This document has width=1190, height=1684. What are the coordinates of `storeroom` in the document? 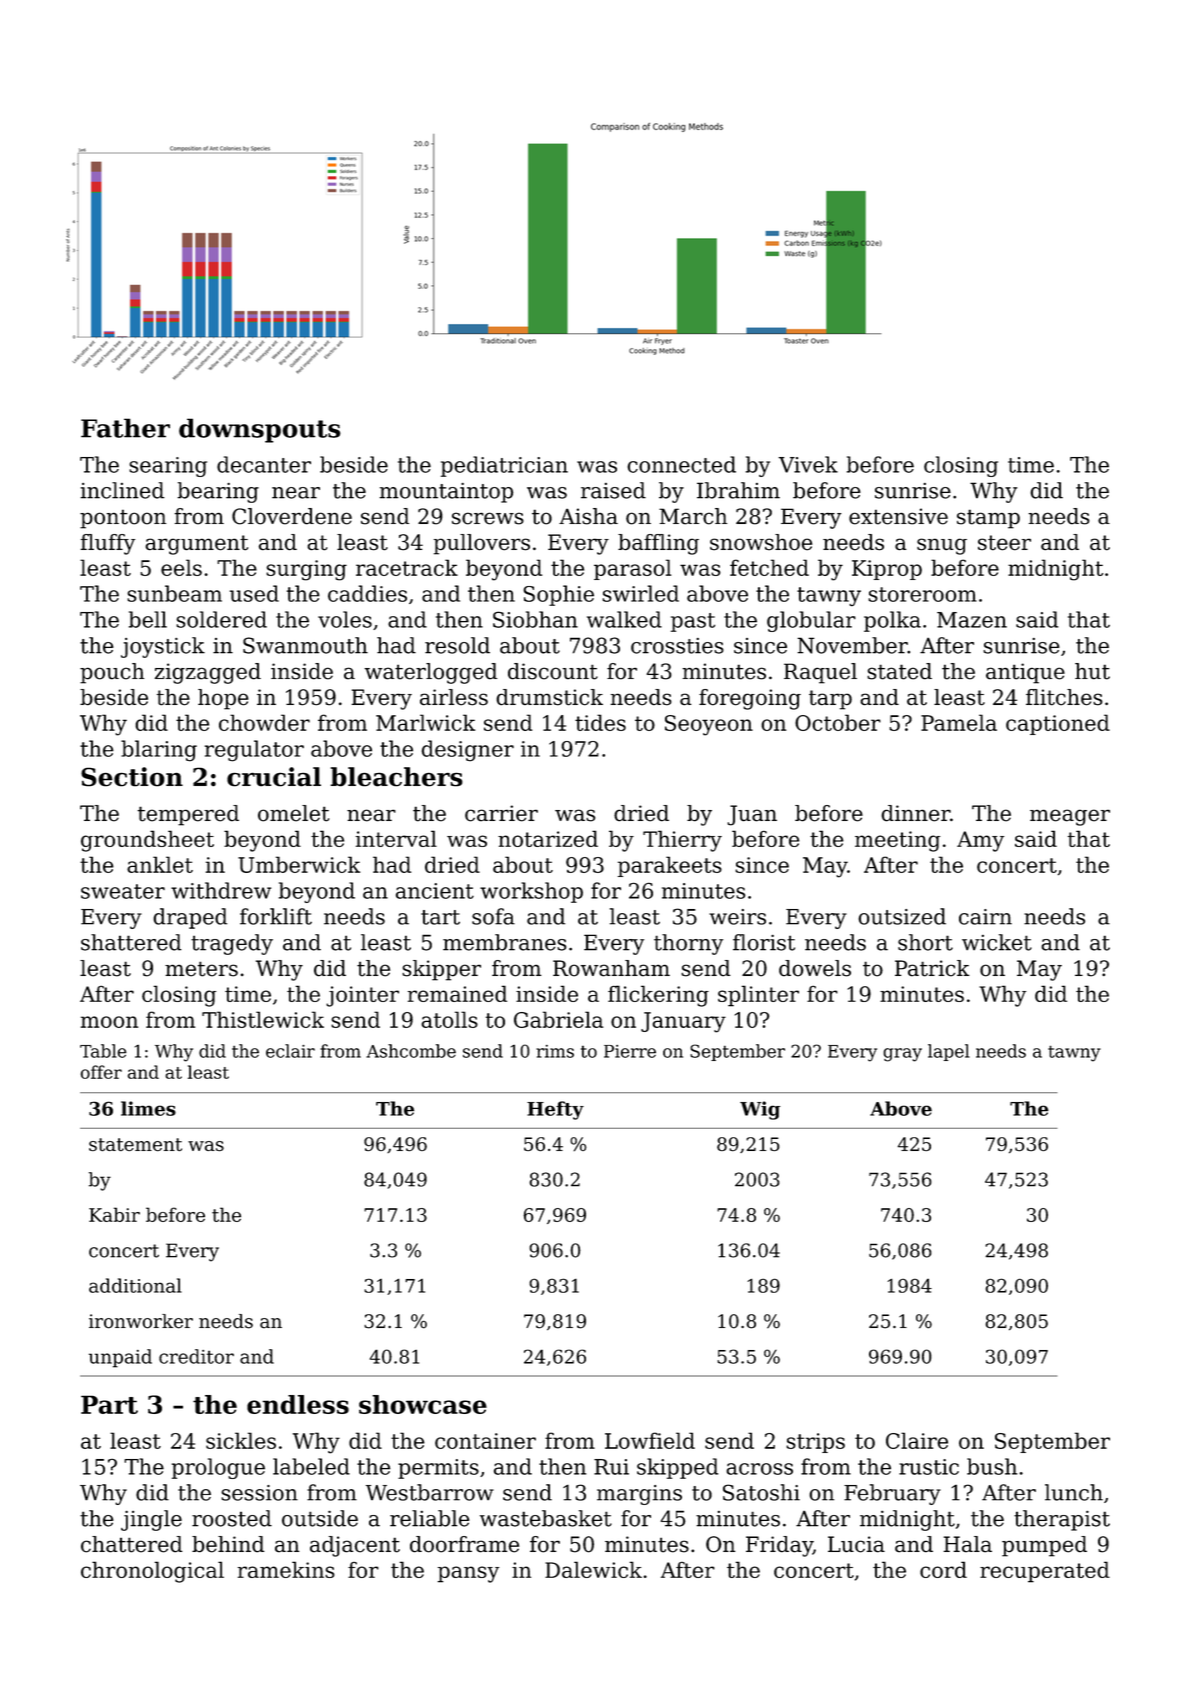 It's located at (922, 594).
